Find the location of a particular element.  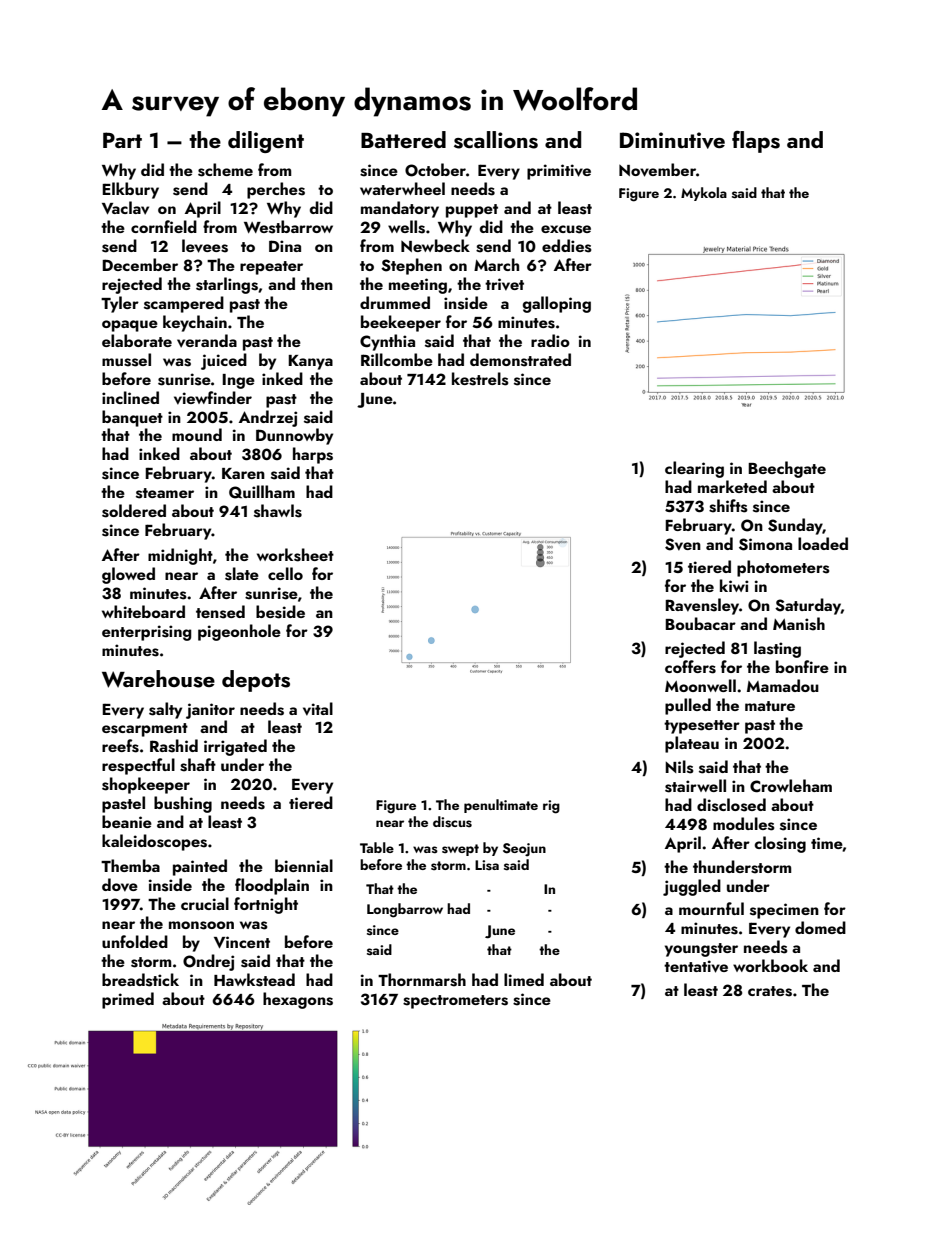

spectrometers is located at coordinates (455, 1002).
